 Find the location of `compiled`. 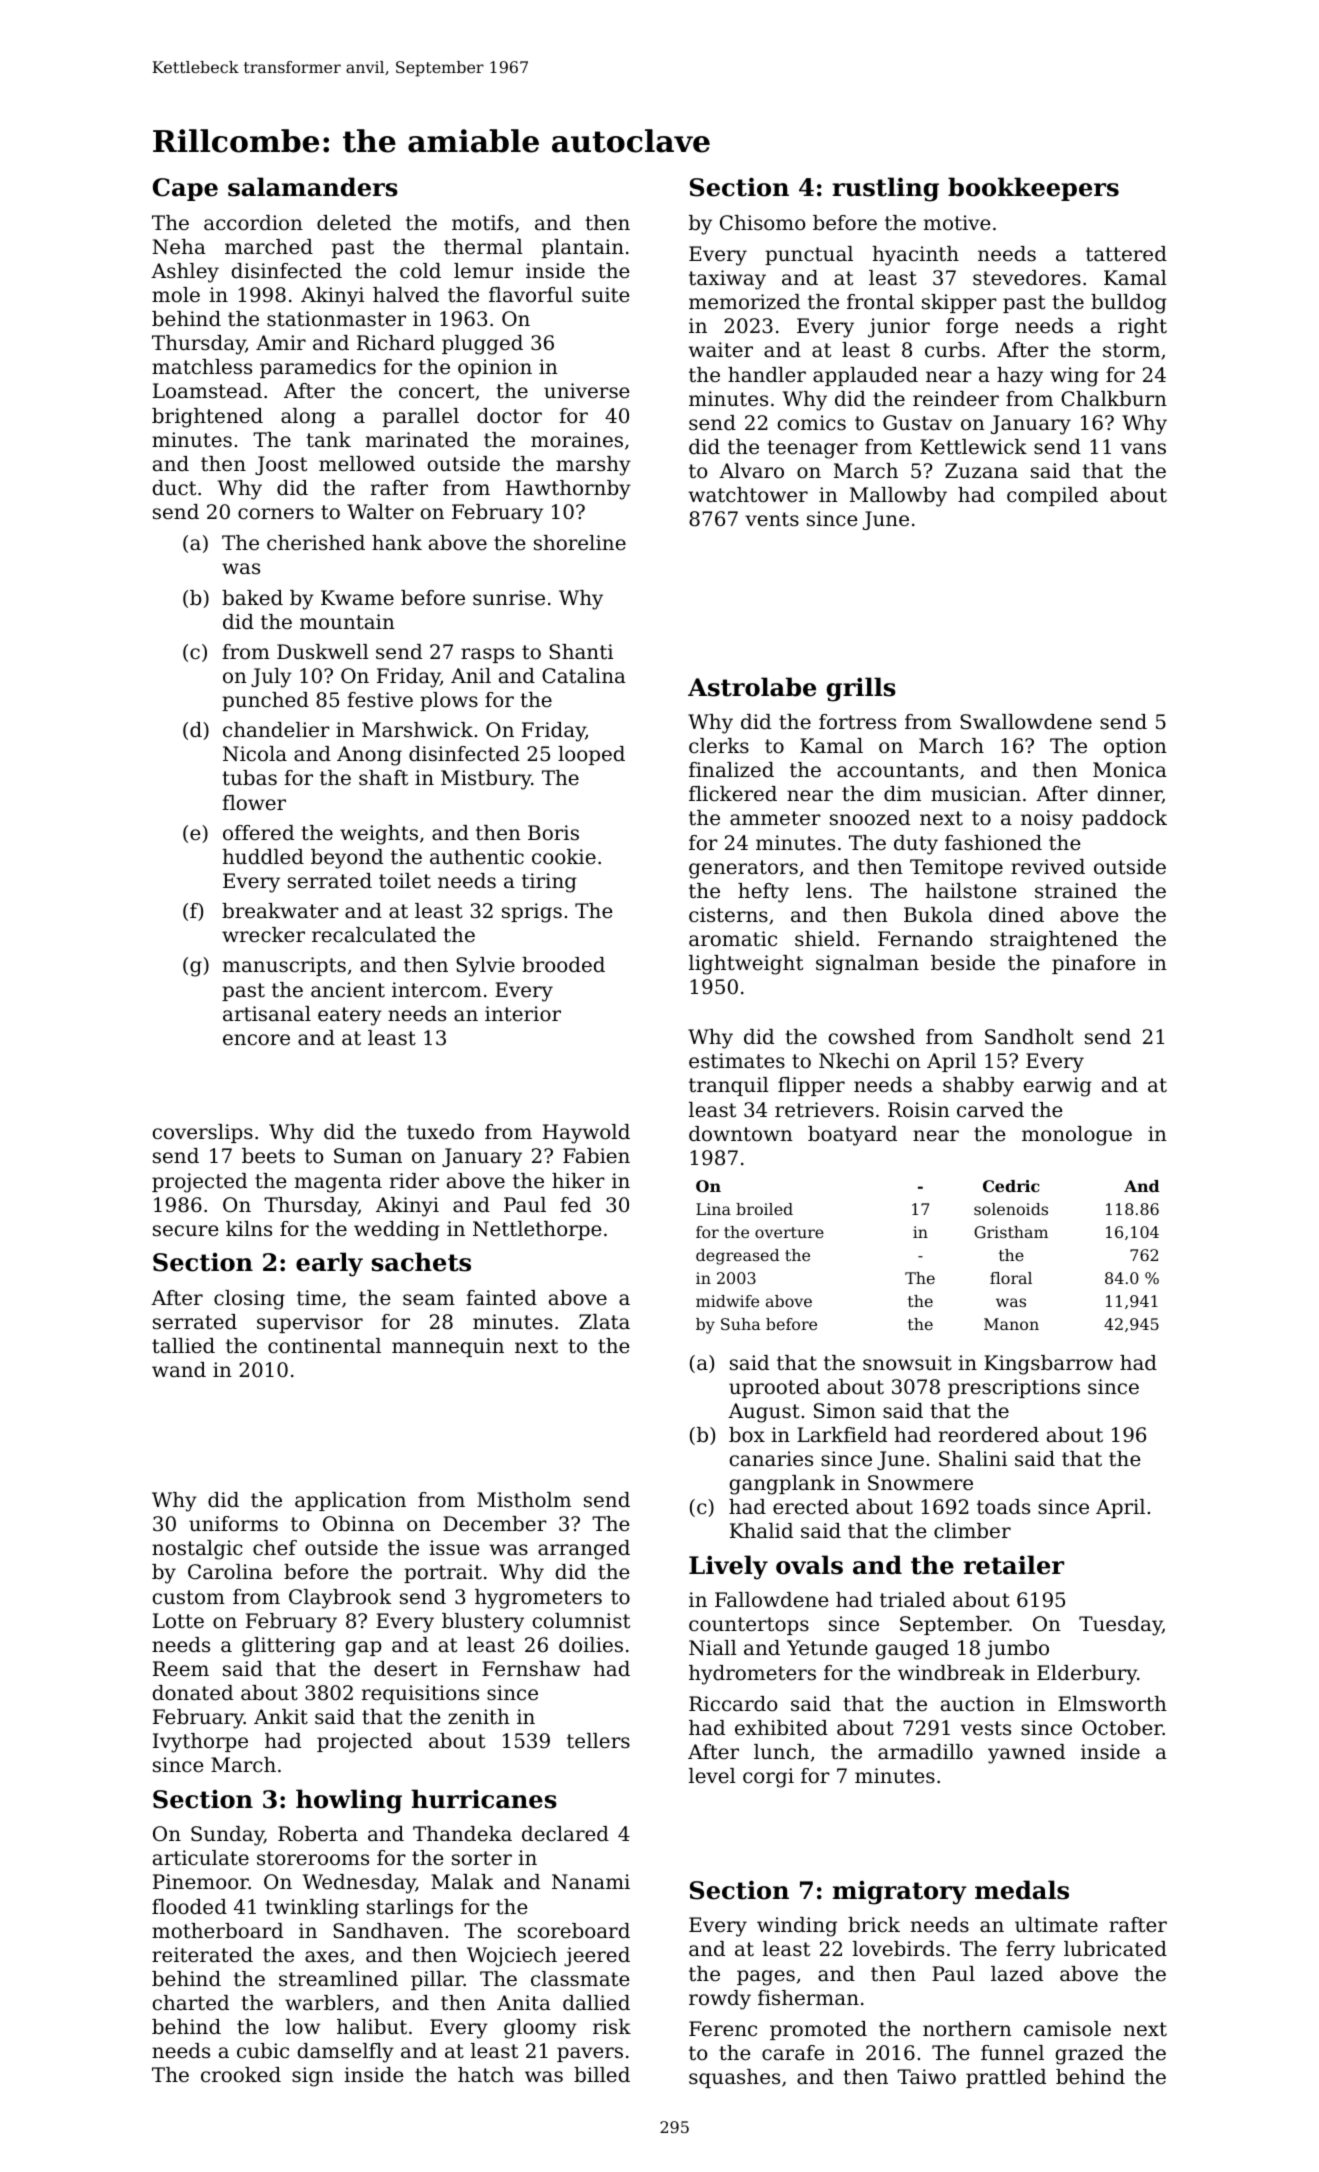

compiled is located at coordinates (1052, 496).
